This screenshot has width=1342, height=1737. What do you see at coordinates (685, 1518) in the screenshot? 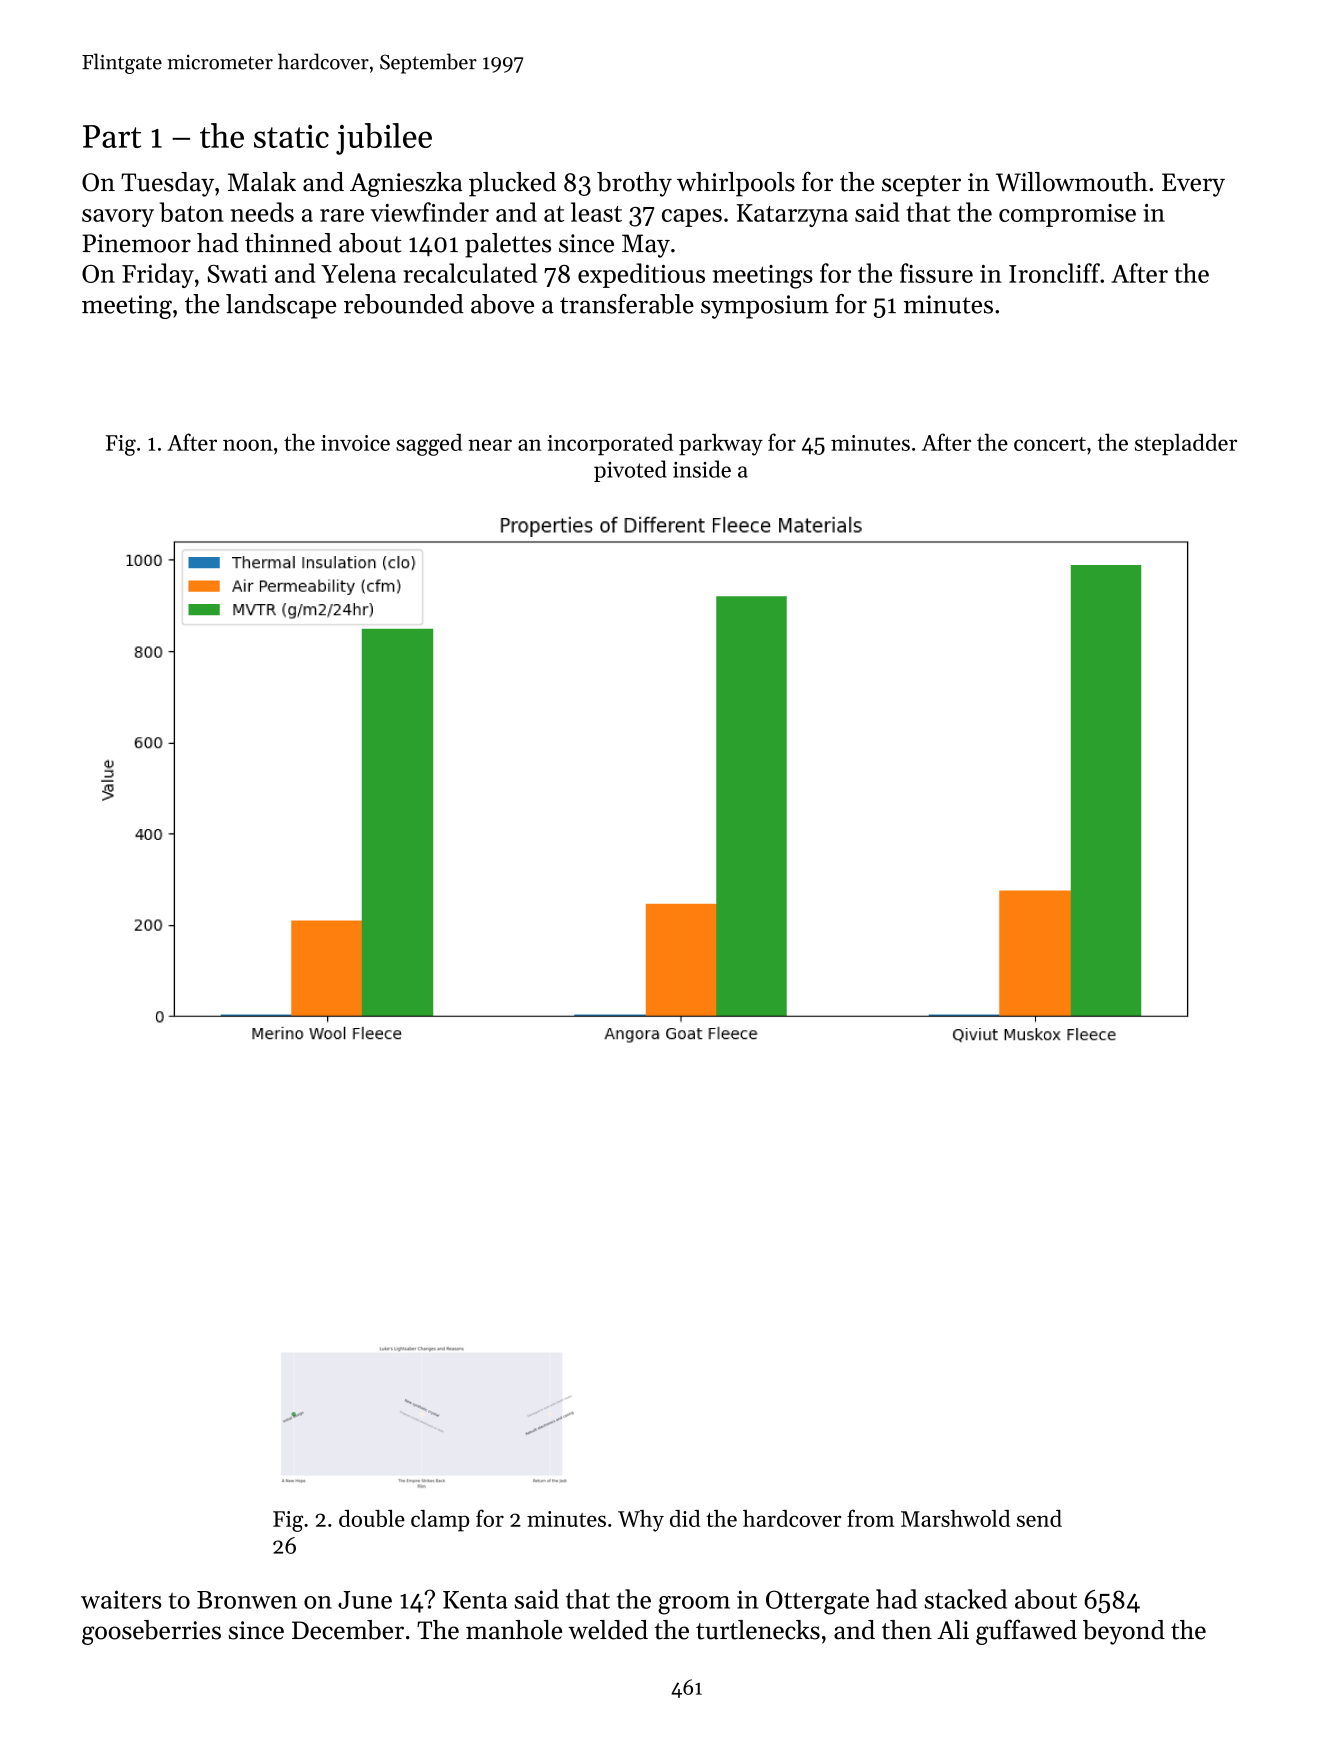
I see `did` at bounding box center [685, 1518].
